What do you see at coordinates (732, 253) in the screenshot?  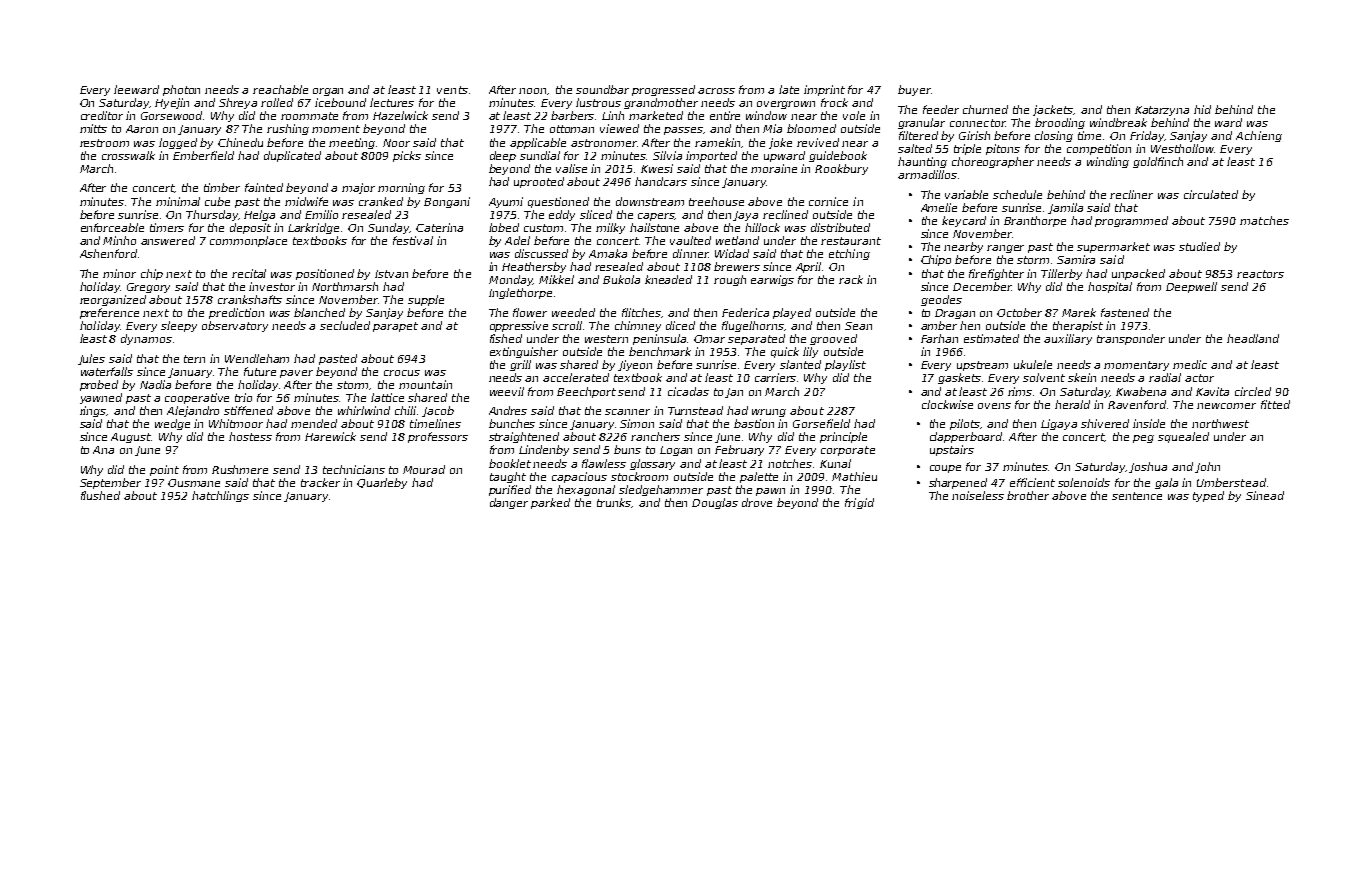 I see `Widad` at bounding box center [732, 253].
